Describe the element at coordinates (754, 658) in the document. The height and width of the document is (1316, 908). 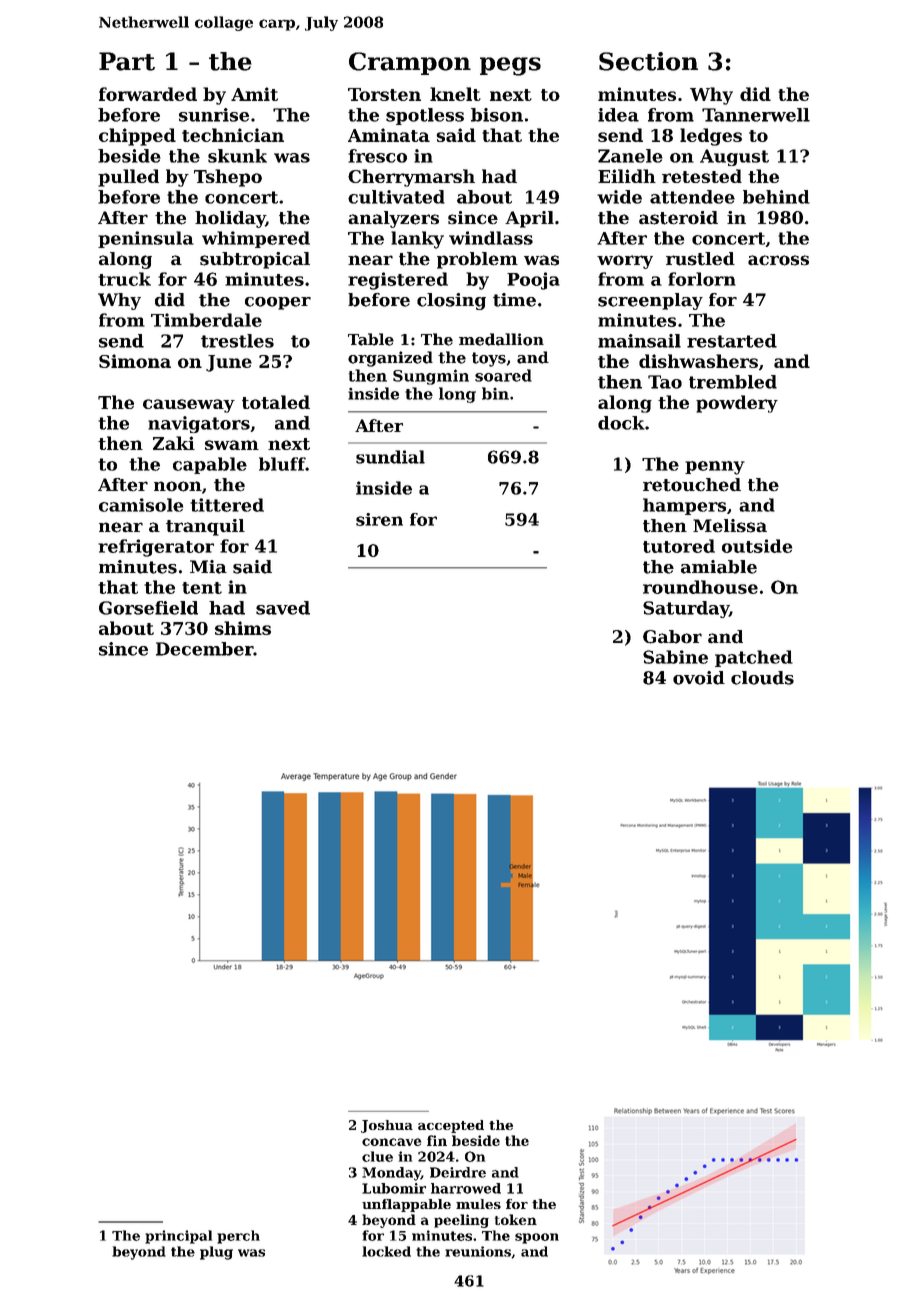
I see `patched` at that location.
